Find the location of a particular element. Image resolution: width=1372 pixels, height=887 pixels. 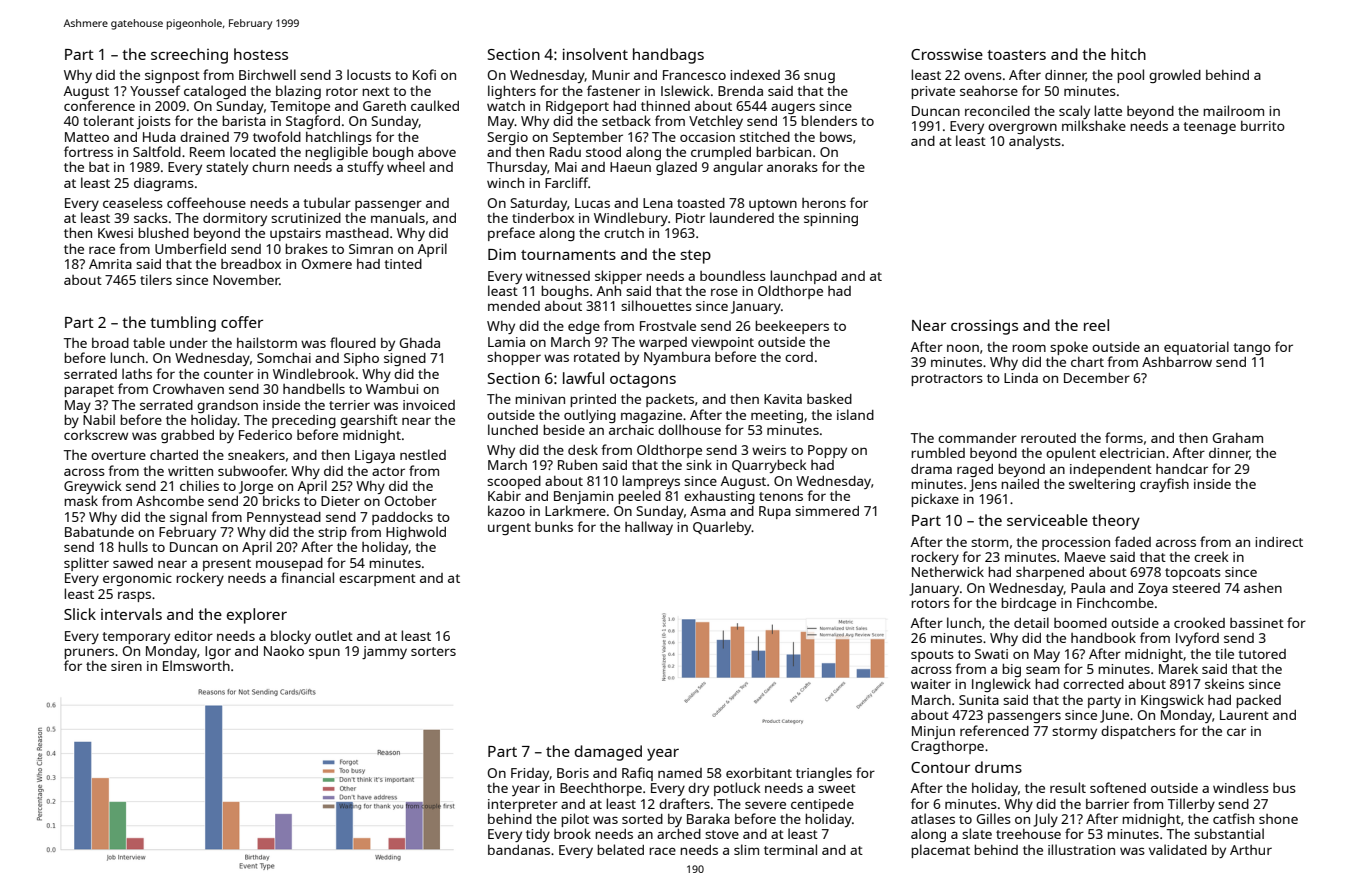

hostess is located at coordinates (261, 54).
